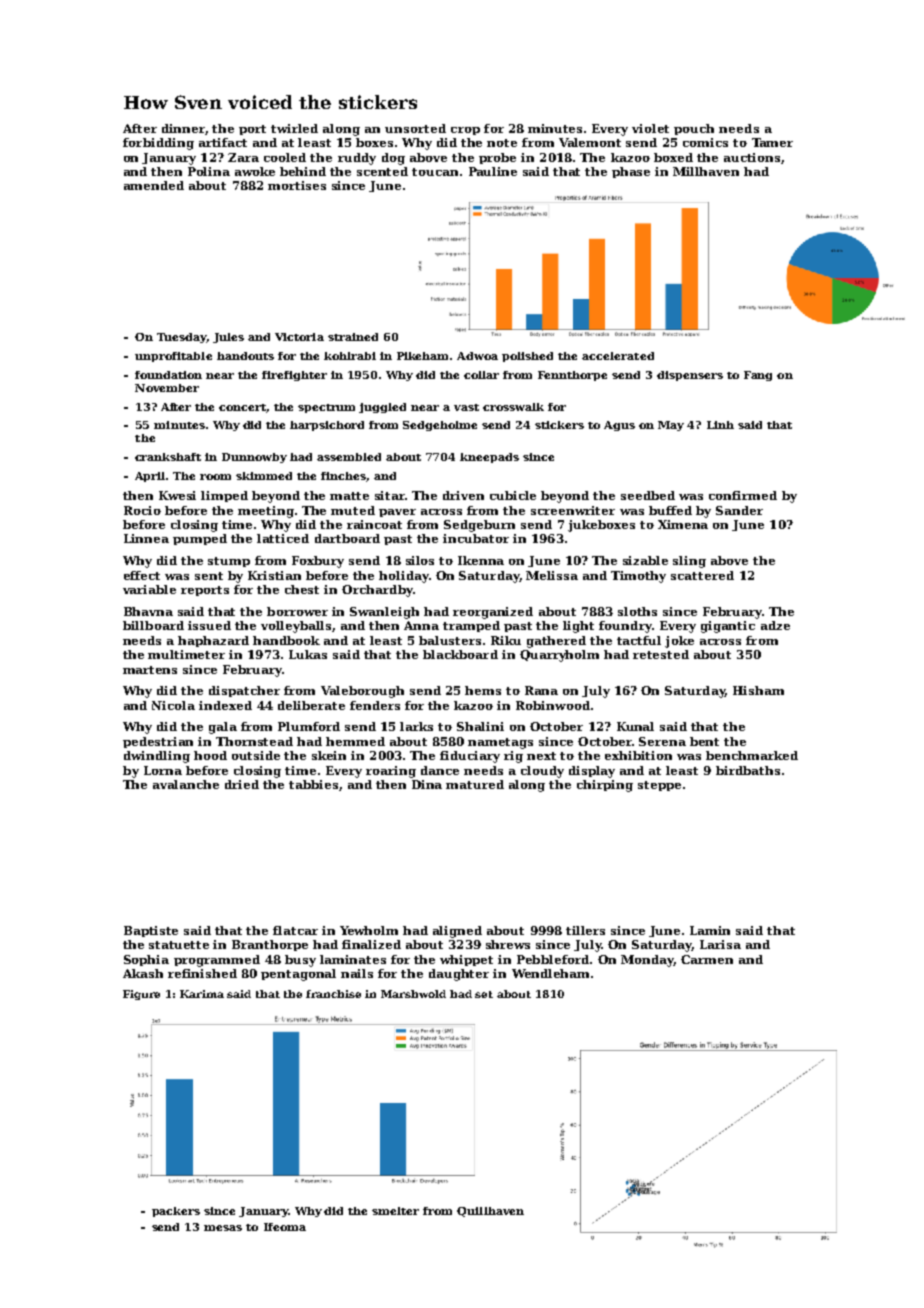 The height and width of the screenshot is (1308, 924). What do you see at coordinates (154, 185) in the screenshot?
I see `amended` at bounding box center [154, 185].
